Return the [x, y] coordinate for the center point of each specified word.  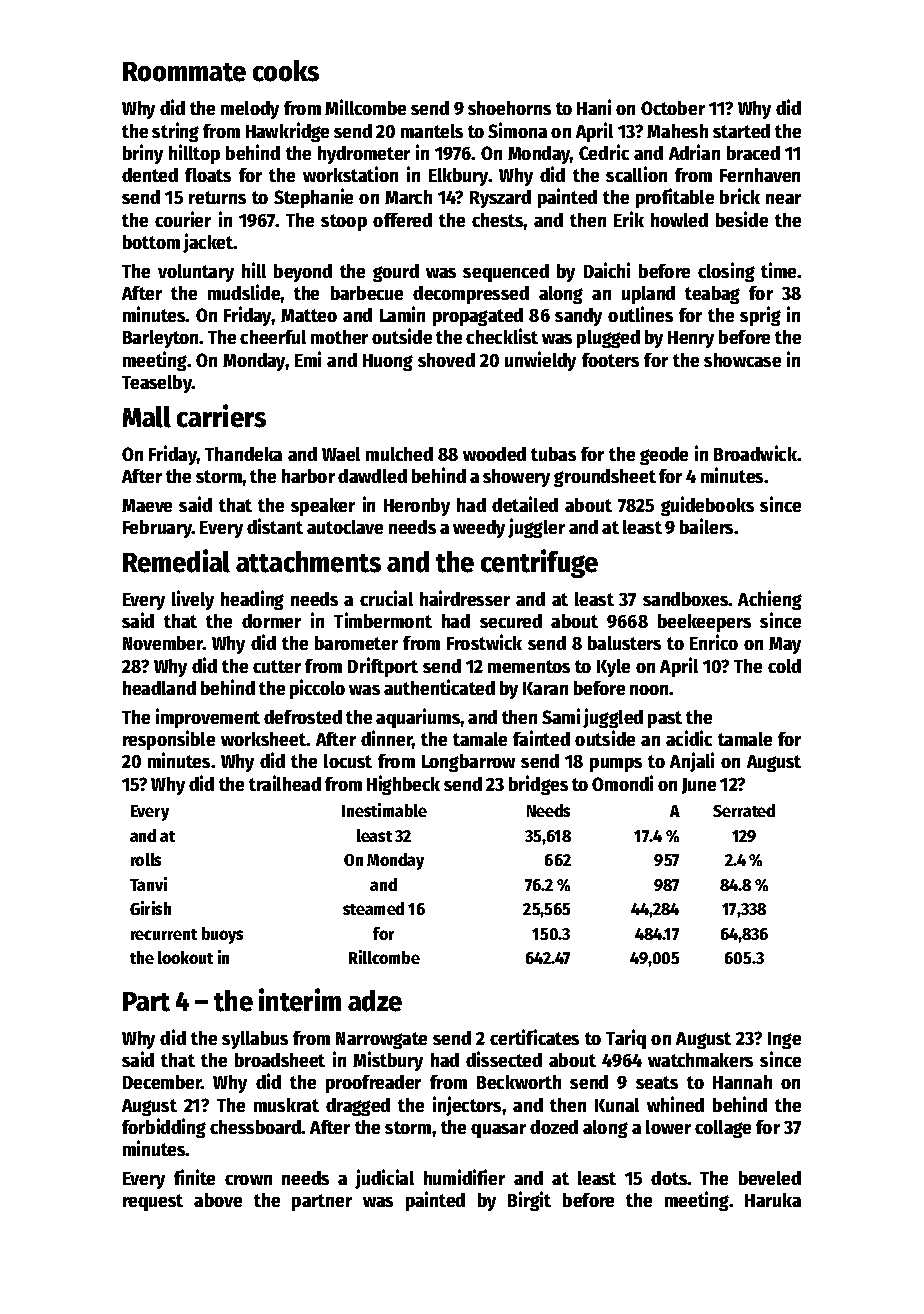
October [673, 108]
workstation [350, 174]
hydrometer [364, 155]
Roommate [184, 72]
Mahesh [677, 131]
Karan [545, 688]
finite [194, 1177]
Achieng [770, 600]
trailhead [285, 783]
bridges [538, 785]
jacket [208, 243]
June [699, 786]
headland [159, 688]
